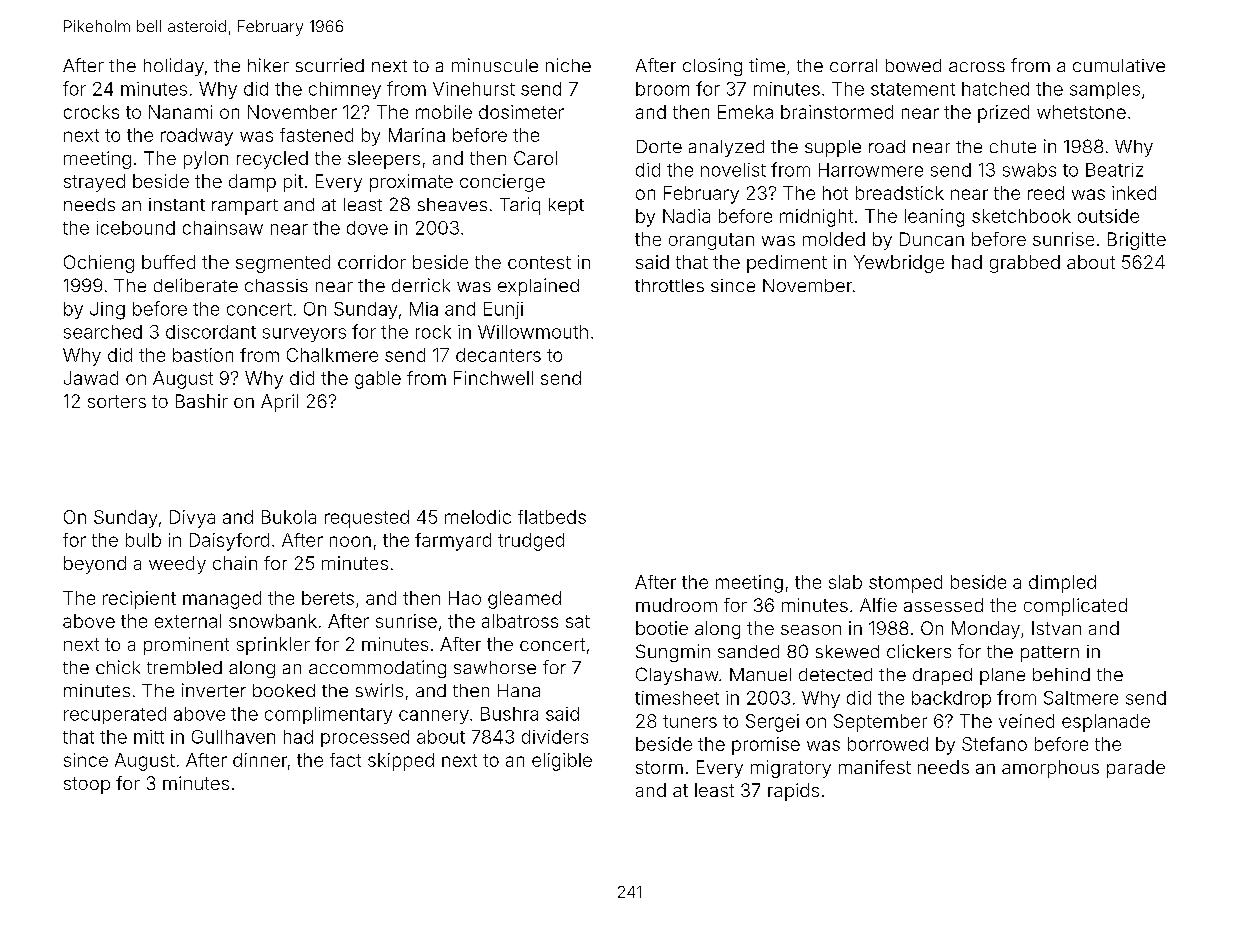 The width and height of the document is (1233, 952). What do you see at coordinates (1026, 721) in the document?
I see `veined` at bounding box center [1026, 721].
